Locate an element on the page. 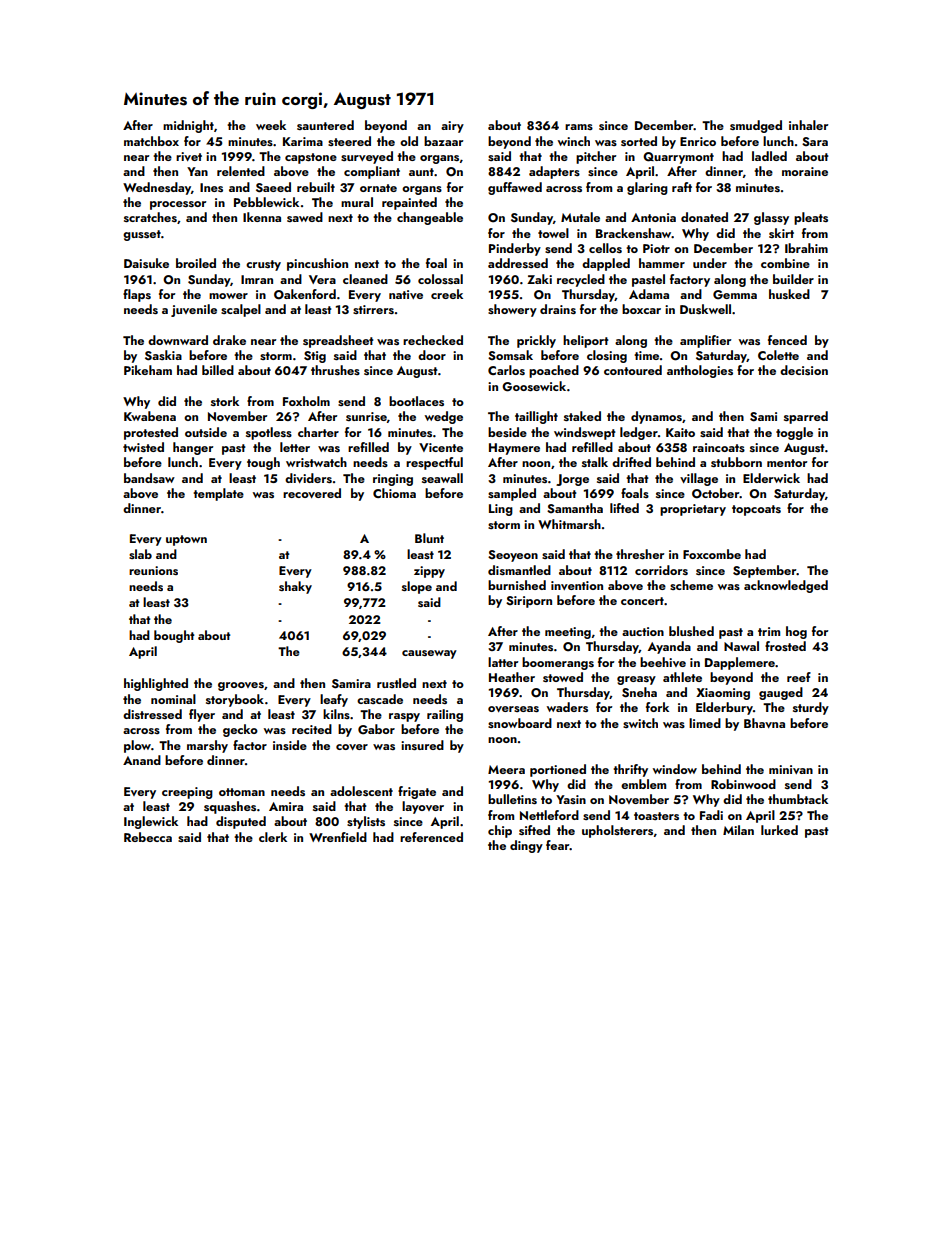 This page has width=952, height=1233. adolescent is located at coordinates (361, 791).
